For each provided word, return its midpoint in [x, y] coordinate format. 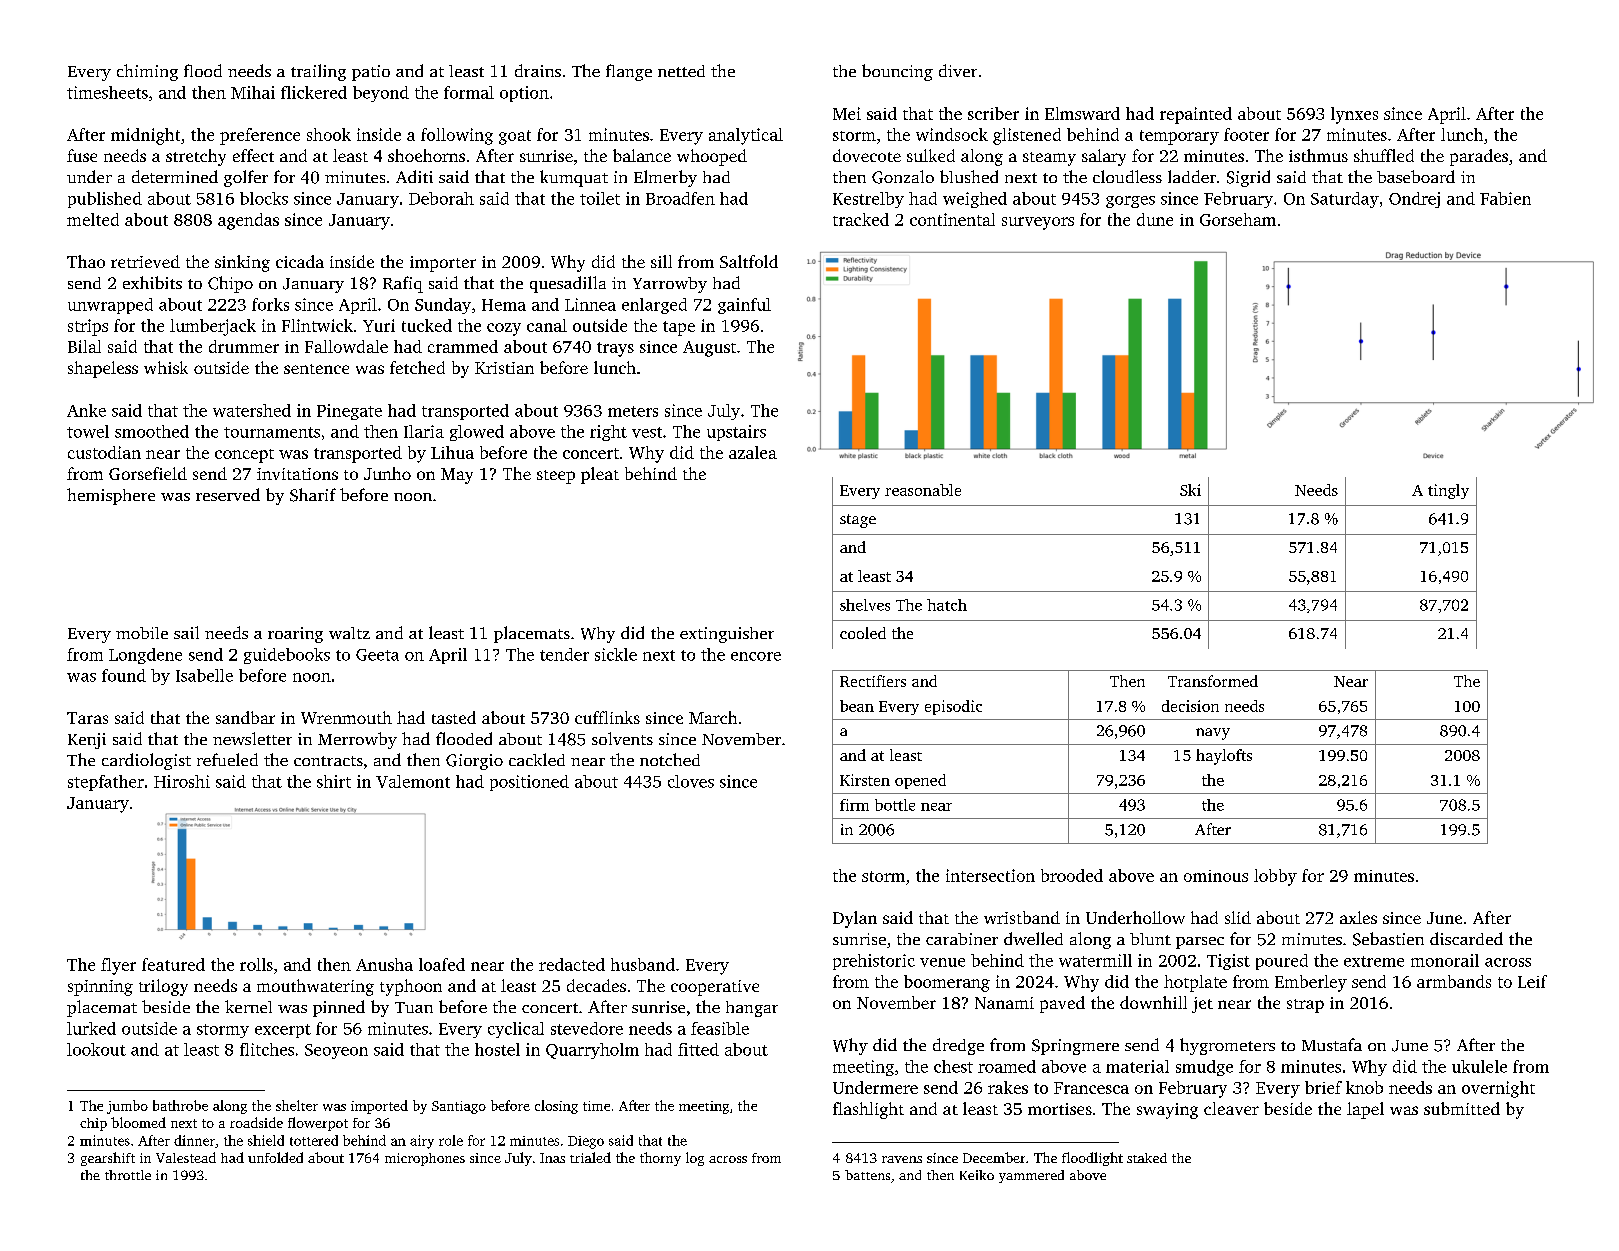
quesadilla [568, 284]
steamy [1049, 159]
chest [953, 1066]
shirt [334, 781]
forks [270, 304]
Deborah [441, 198]
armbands [1454, 981]
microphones [425, 1159]
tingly [1448, 491]
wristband [1022, 917]
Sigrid [1248, 178]
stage [858, 521]
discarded [1466, 938]
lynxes [1354, 115]
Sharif [313, 495]
